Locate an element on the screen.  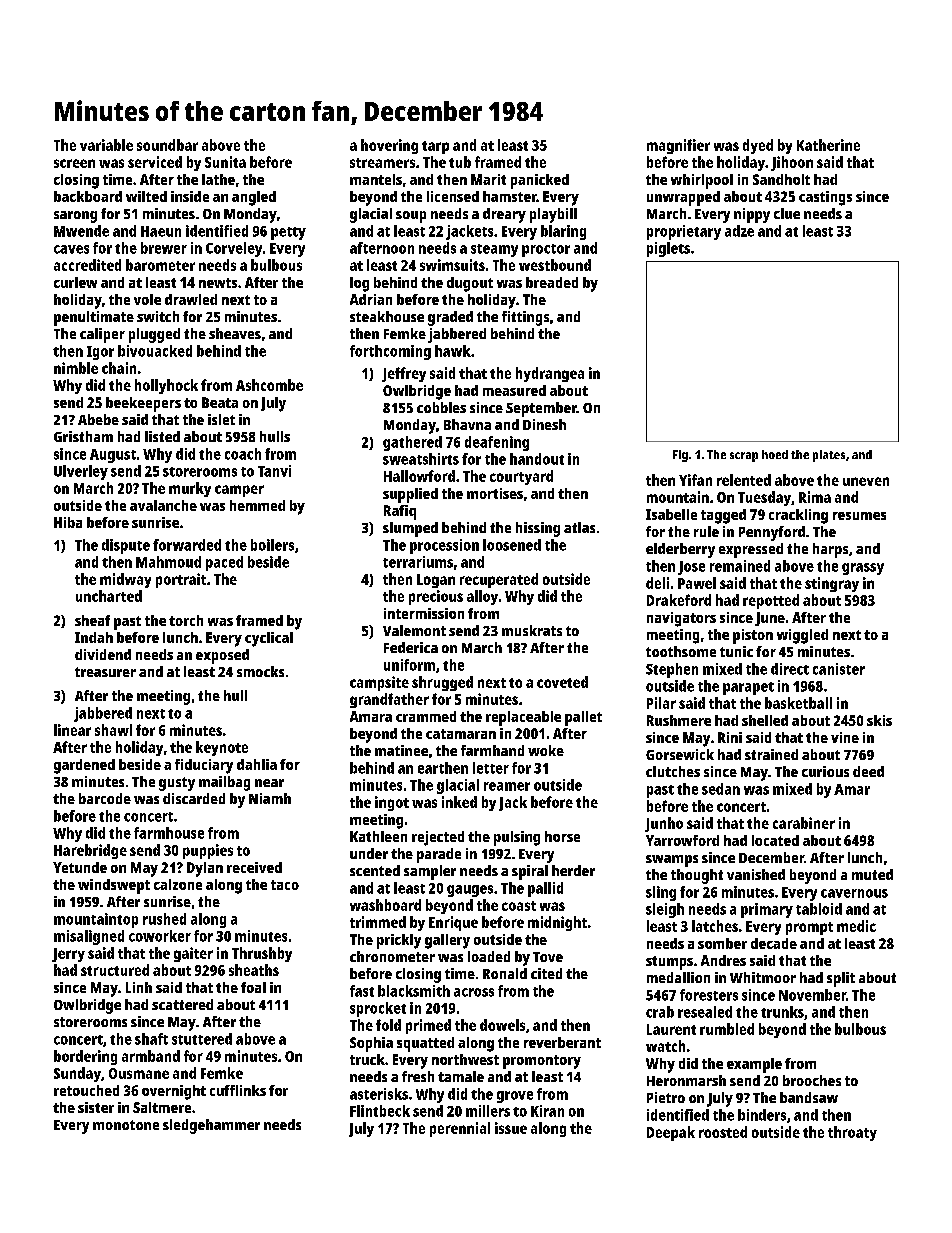
Katherine is located at coordinates (828, 145).
